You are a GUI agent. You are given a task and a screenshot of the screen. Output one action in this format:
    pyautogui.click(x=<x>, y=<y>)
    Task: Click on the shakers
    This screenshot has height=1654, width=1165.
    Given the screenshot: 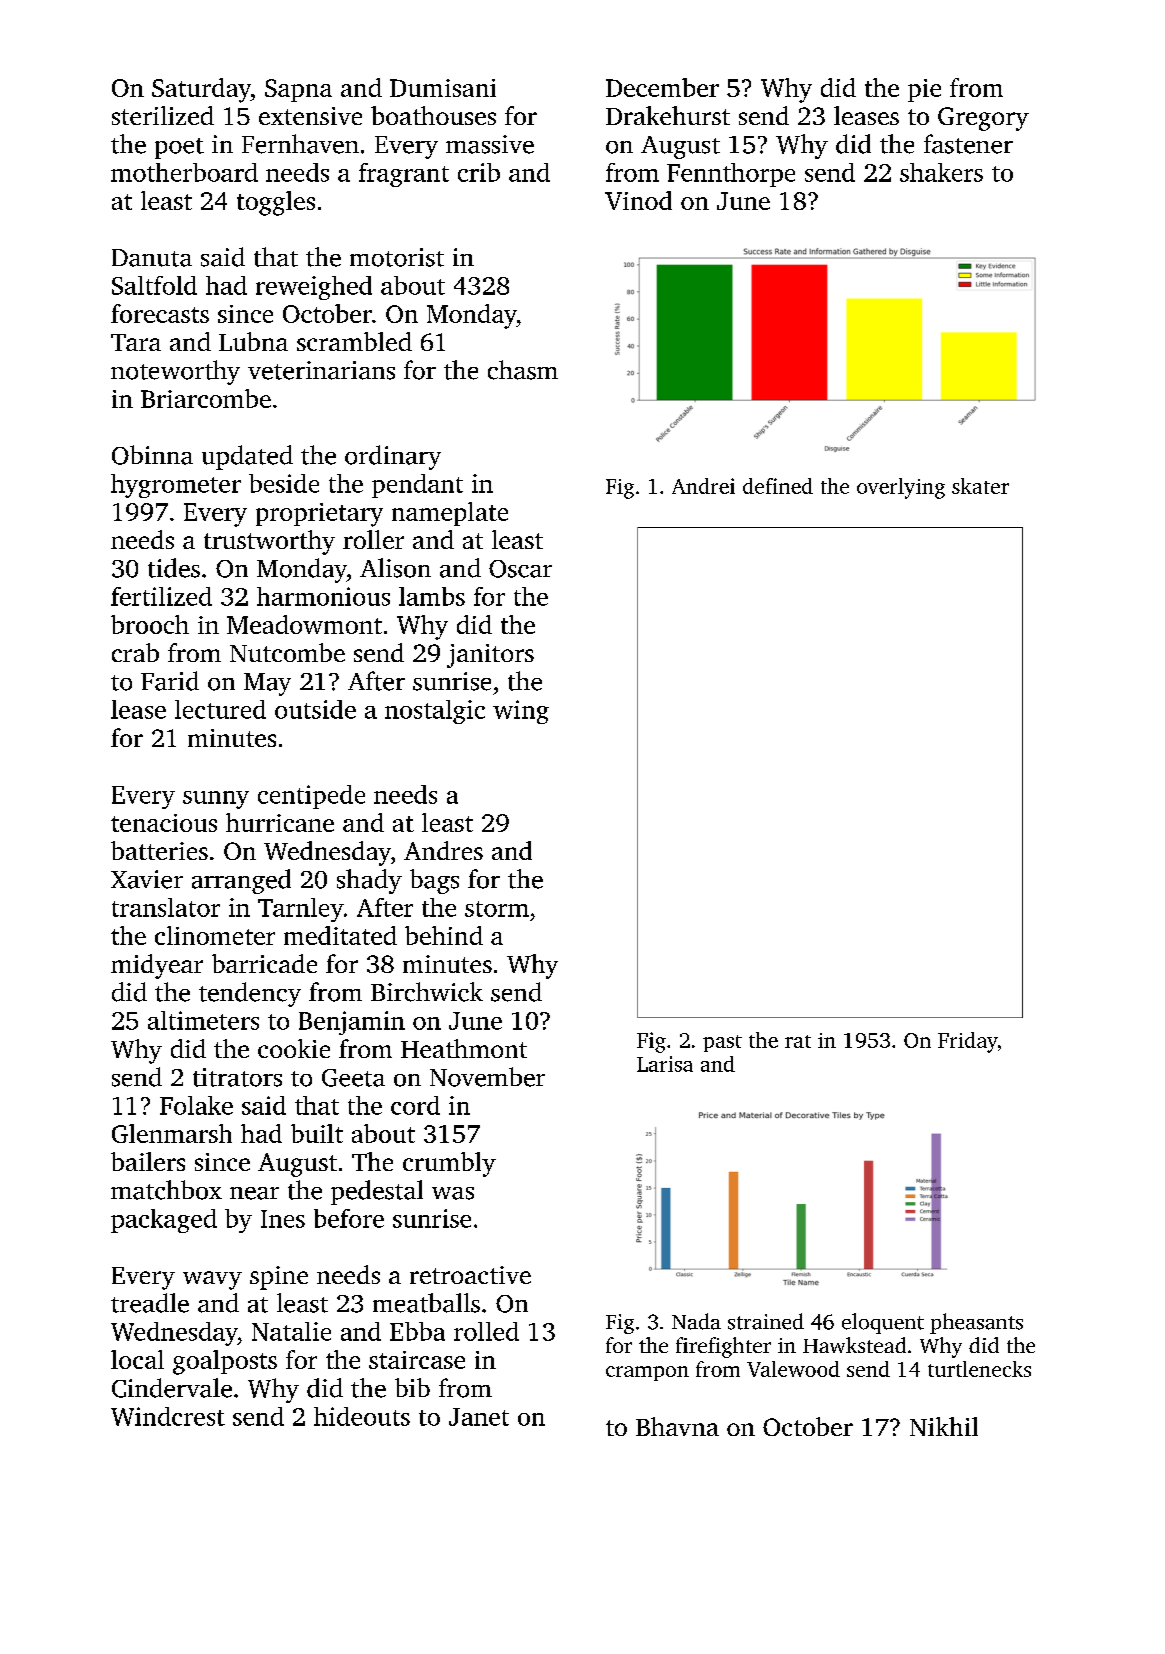 What is the action you would take?
    pyautogui.click(x=941, y=172)
